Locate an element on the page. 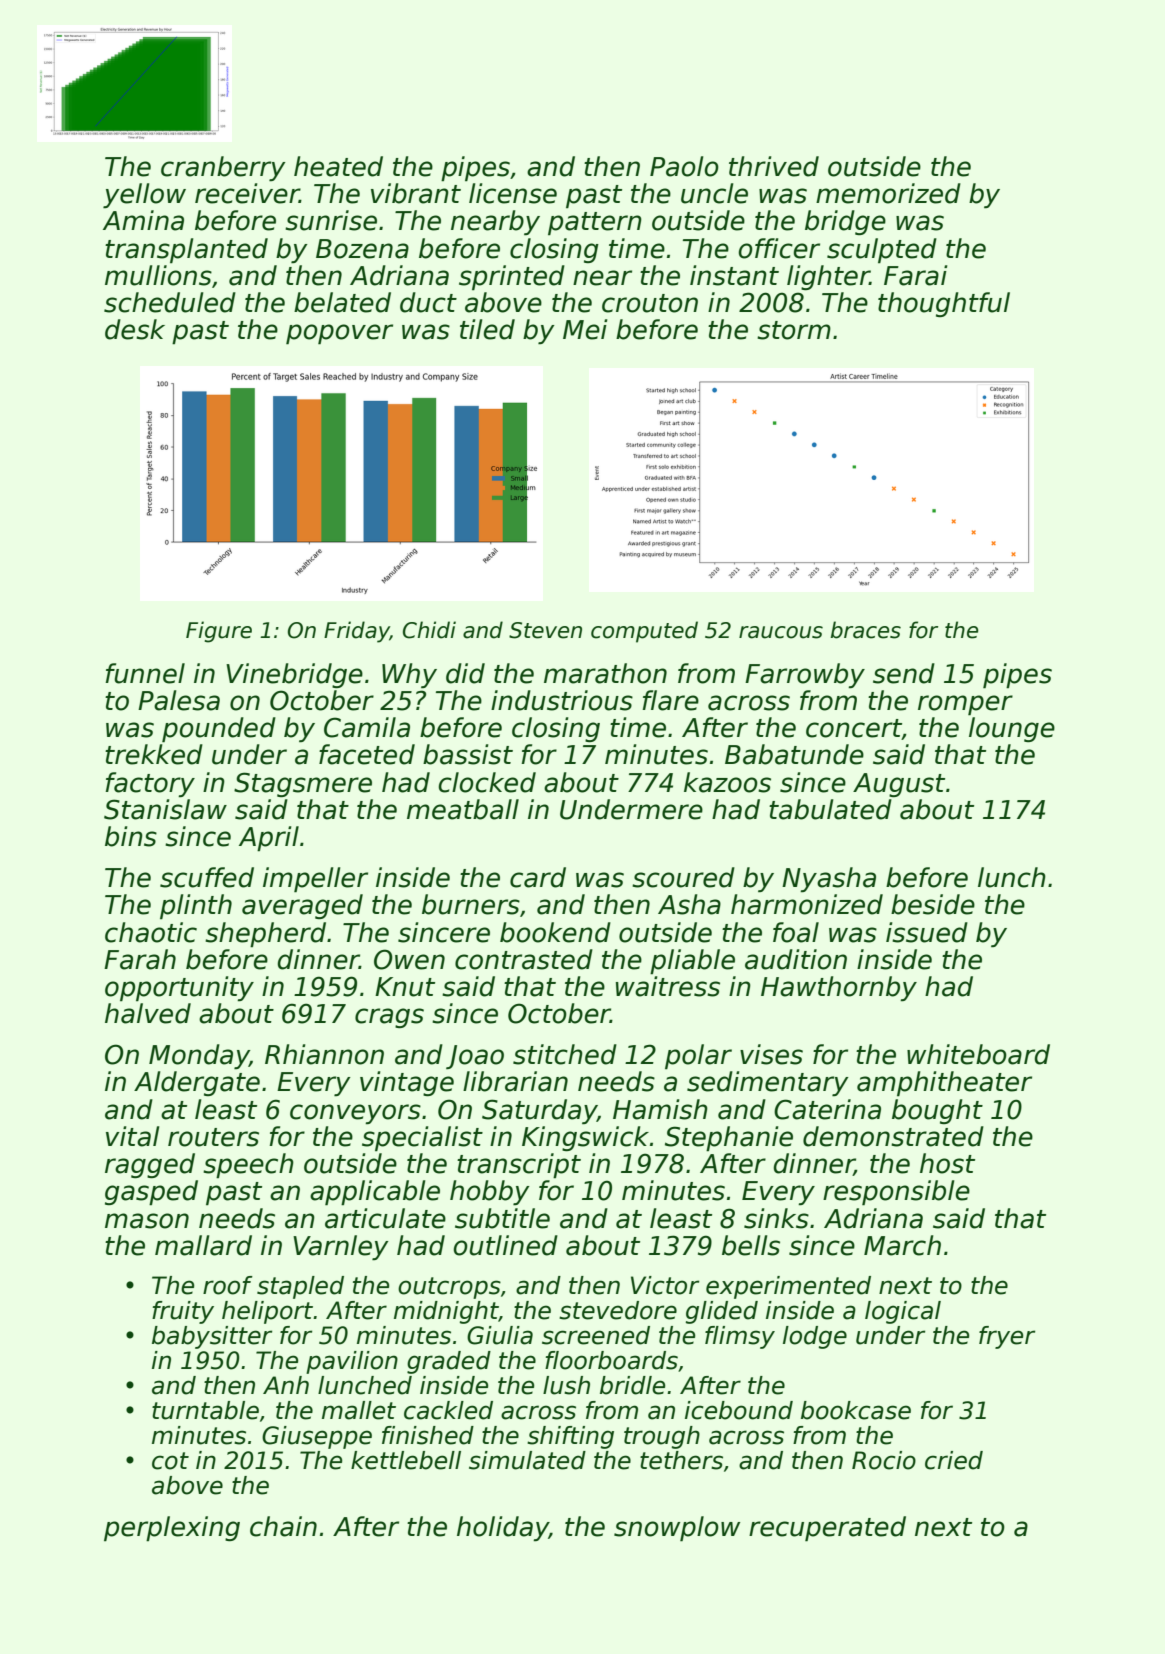 This image has width=1165, height=1654. kazoos is located at coordinates (727, 782).
